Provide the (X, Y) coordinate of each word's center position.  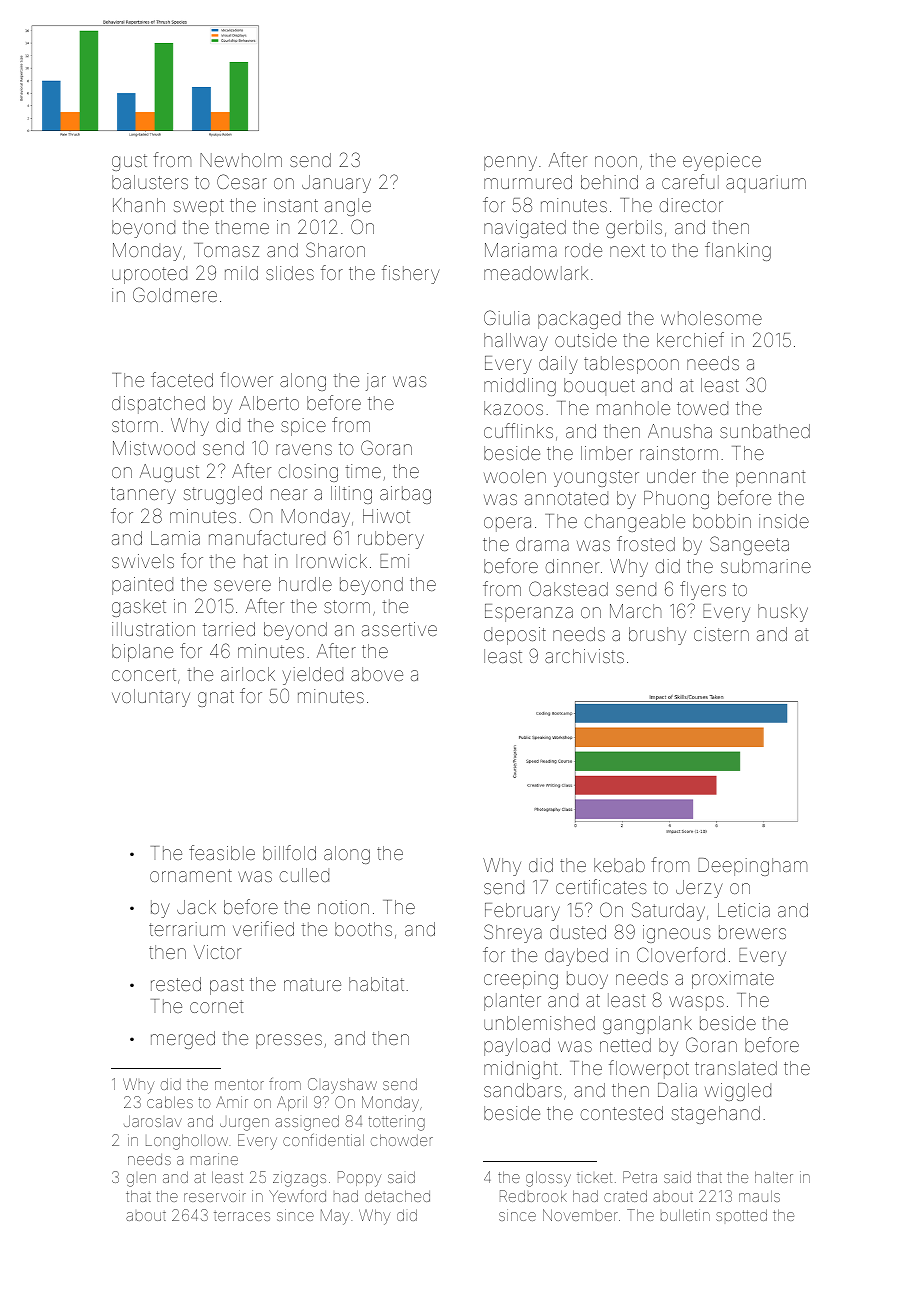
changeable (634, 523)
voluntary (151, 698)
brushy (657, 636)
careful (690, 181)
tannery (143, 495)
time (363, 471)
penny (510, 163)
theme (242, 227)
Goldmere (175, 294)
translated (736, 1068)
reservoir (215, 1196)
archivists (584, 656)
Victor (217, 952)
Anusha (680, 431)
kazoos (513, 408)
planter (512, 1002)
